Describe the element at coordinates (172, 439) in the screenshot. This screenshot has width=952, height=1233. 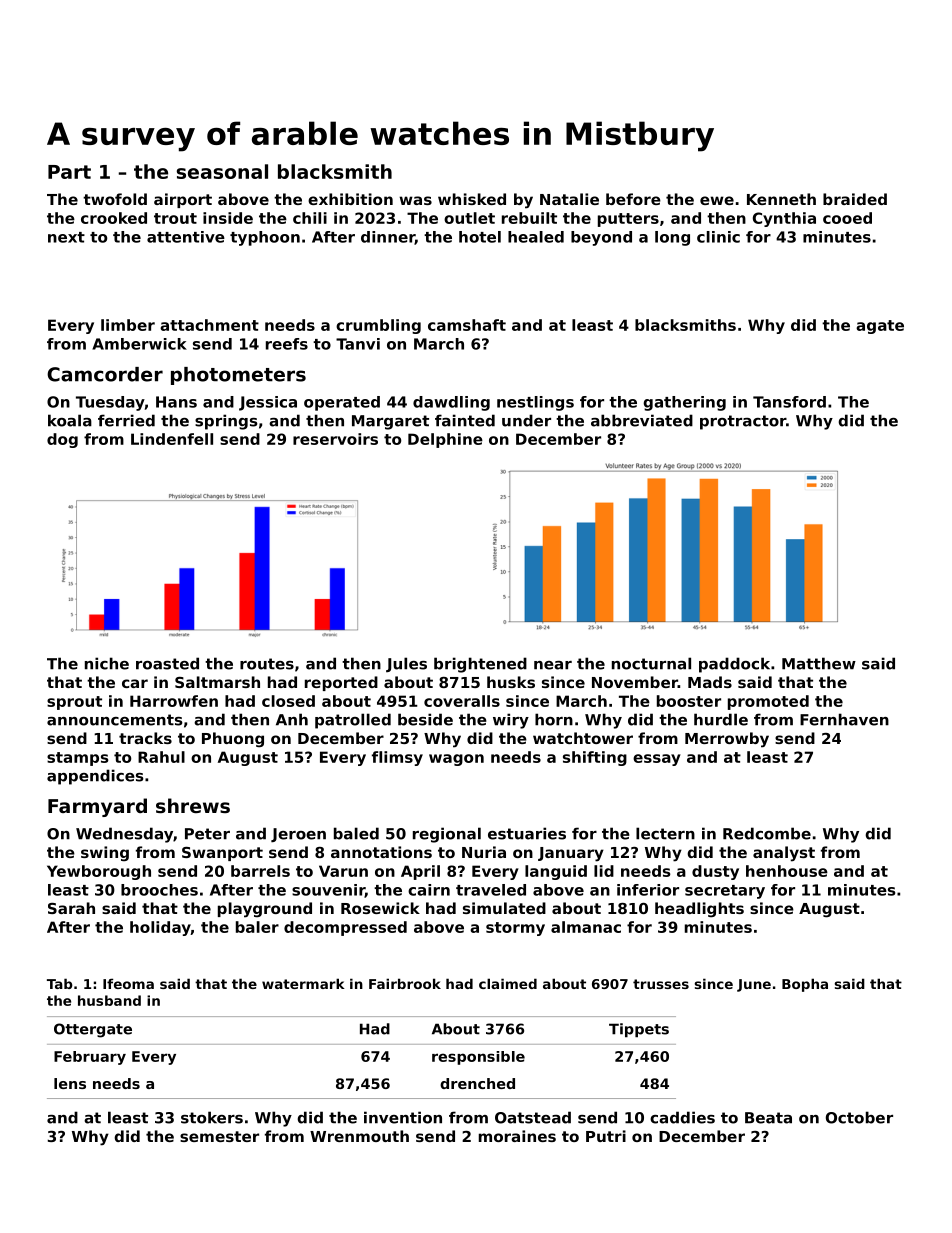
I see `Lindenfell` at that location.
